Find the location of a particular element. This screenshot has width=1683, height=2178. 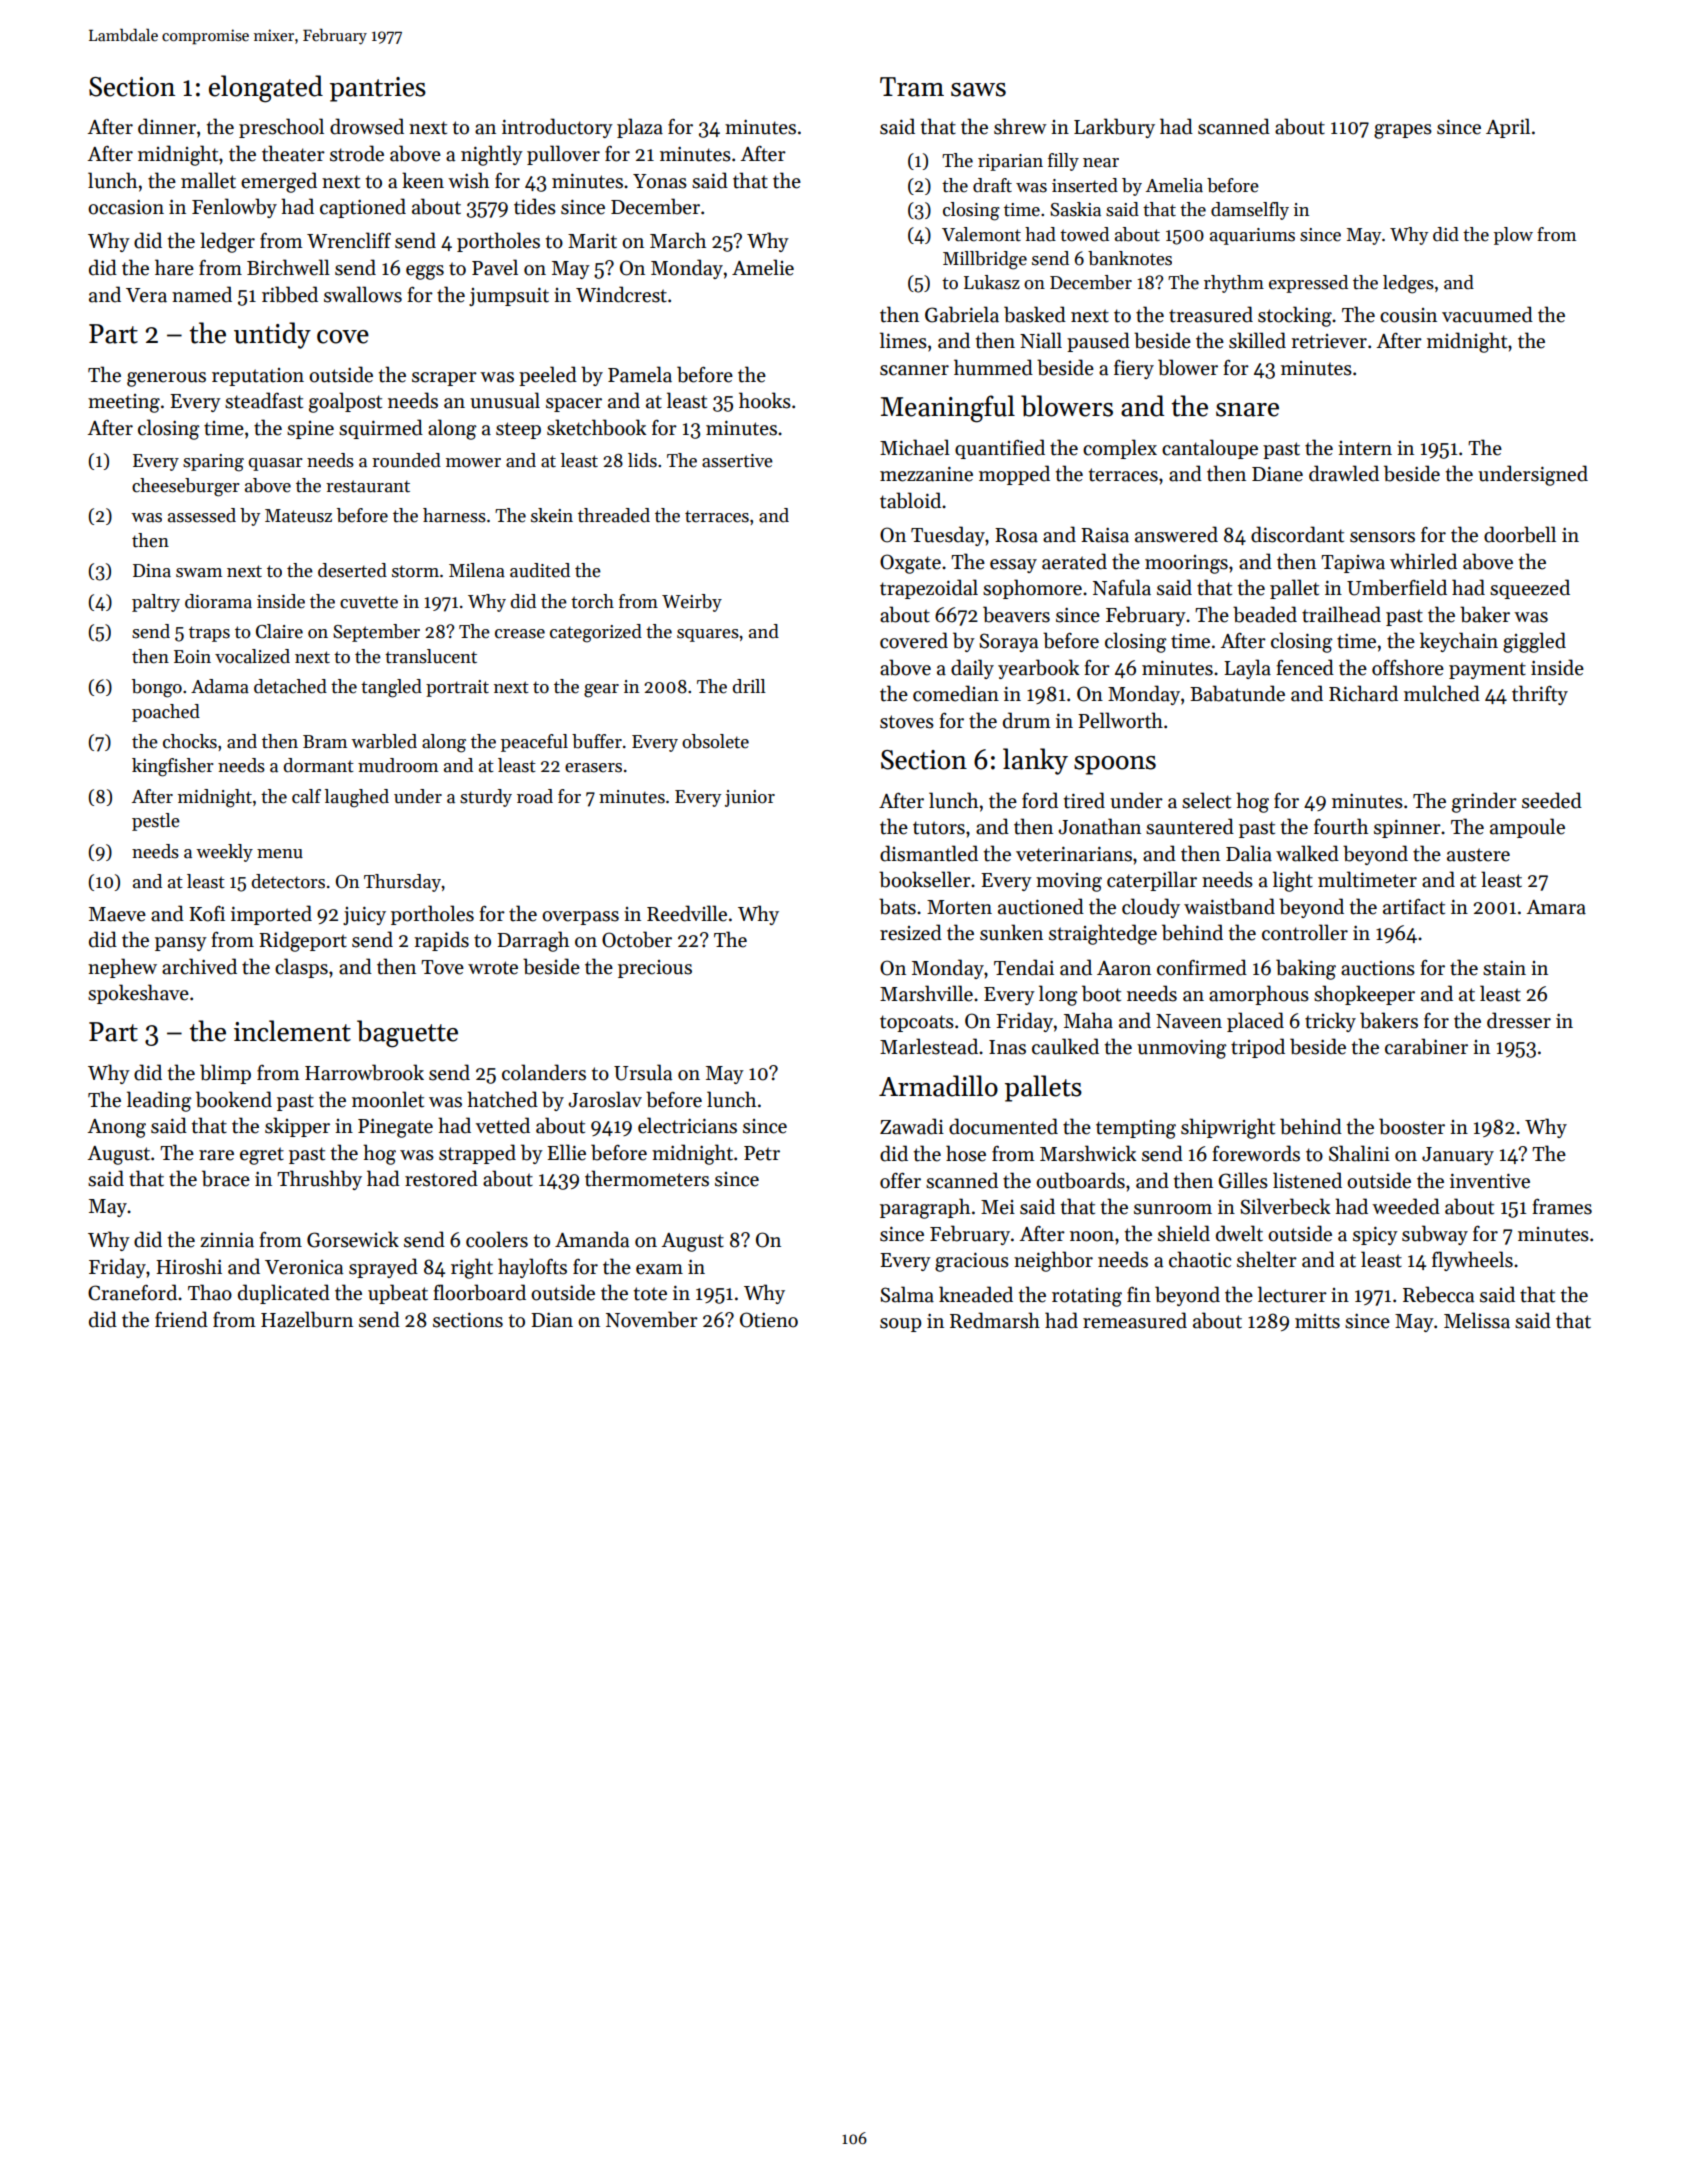

April is located at coordinates (1508, 128).
